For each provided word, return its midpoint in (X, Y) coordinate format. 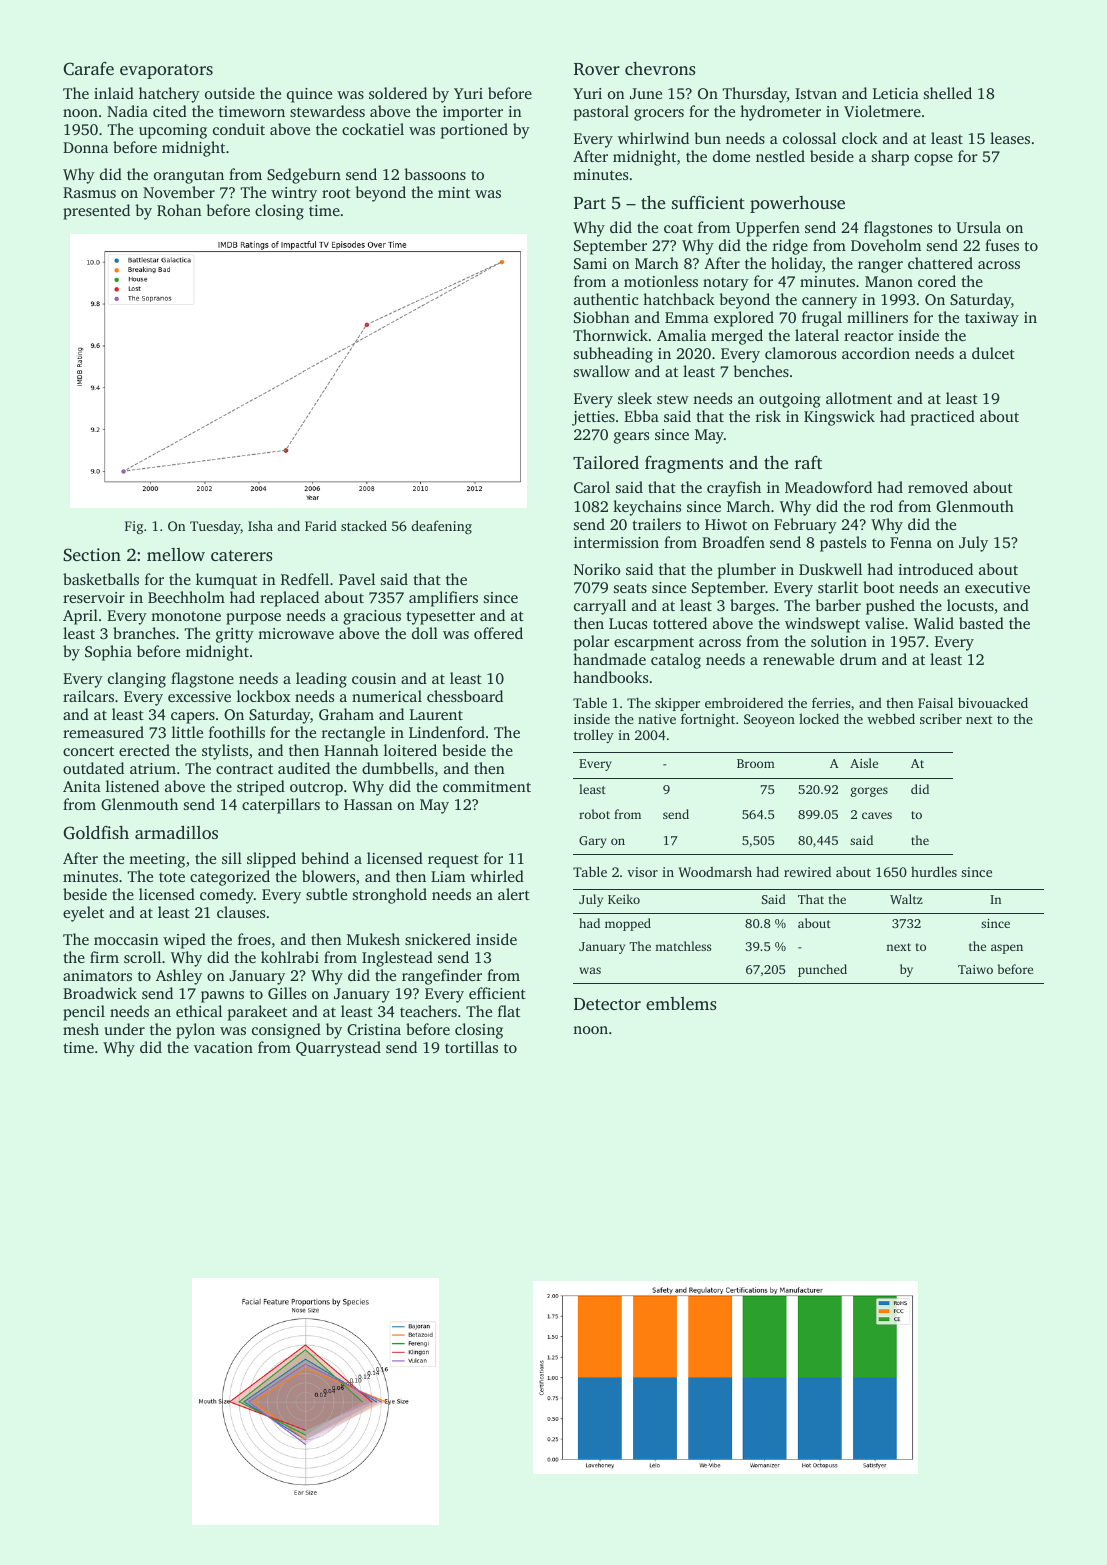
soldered (398, 93)
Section (92, 555)
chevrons (660, 68)
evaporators (166, 71)
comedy (227, 896)
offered (498, 633)
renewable (798, 659)
